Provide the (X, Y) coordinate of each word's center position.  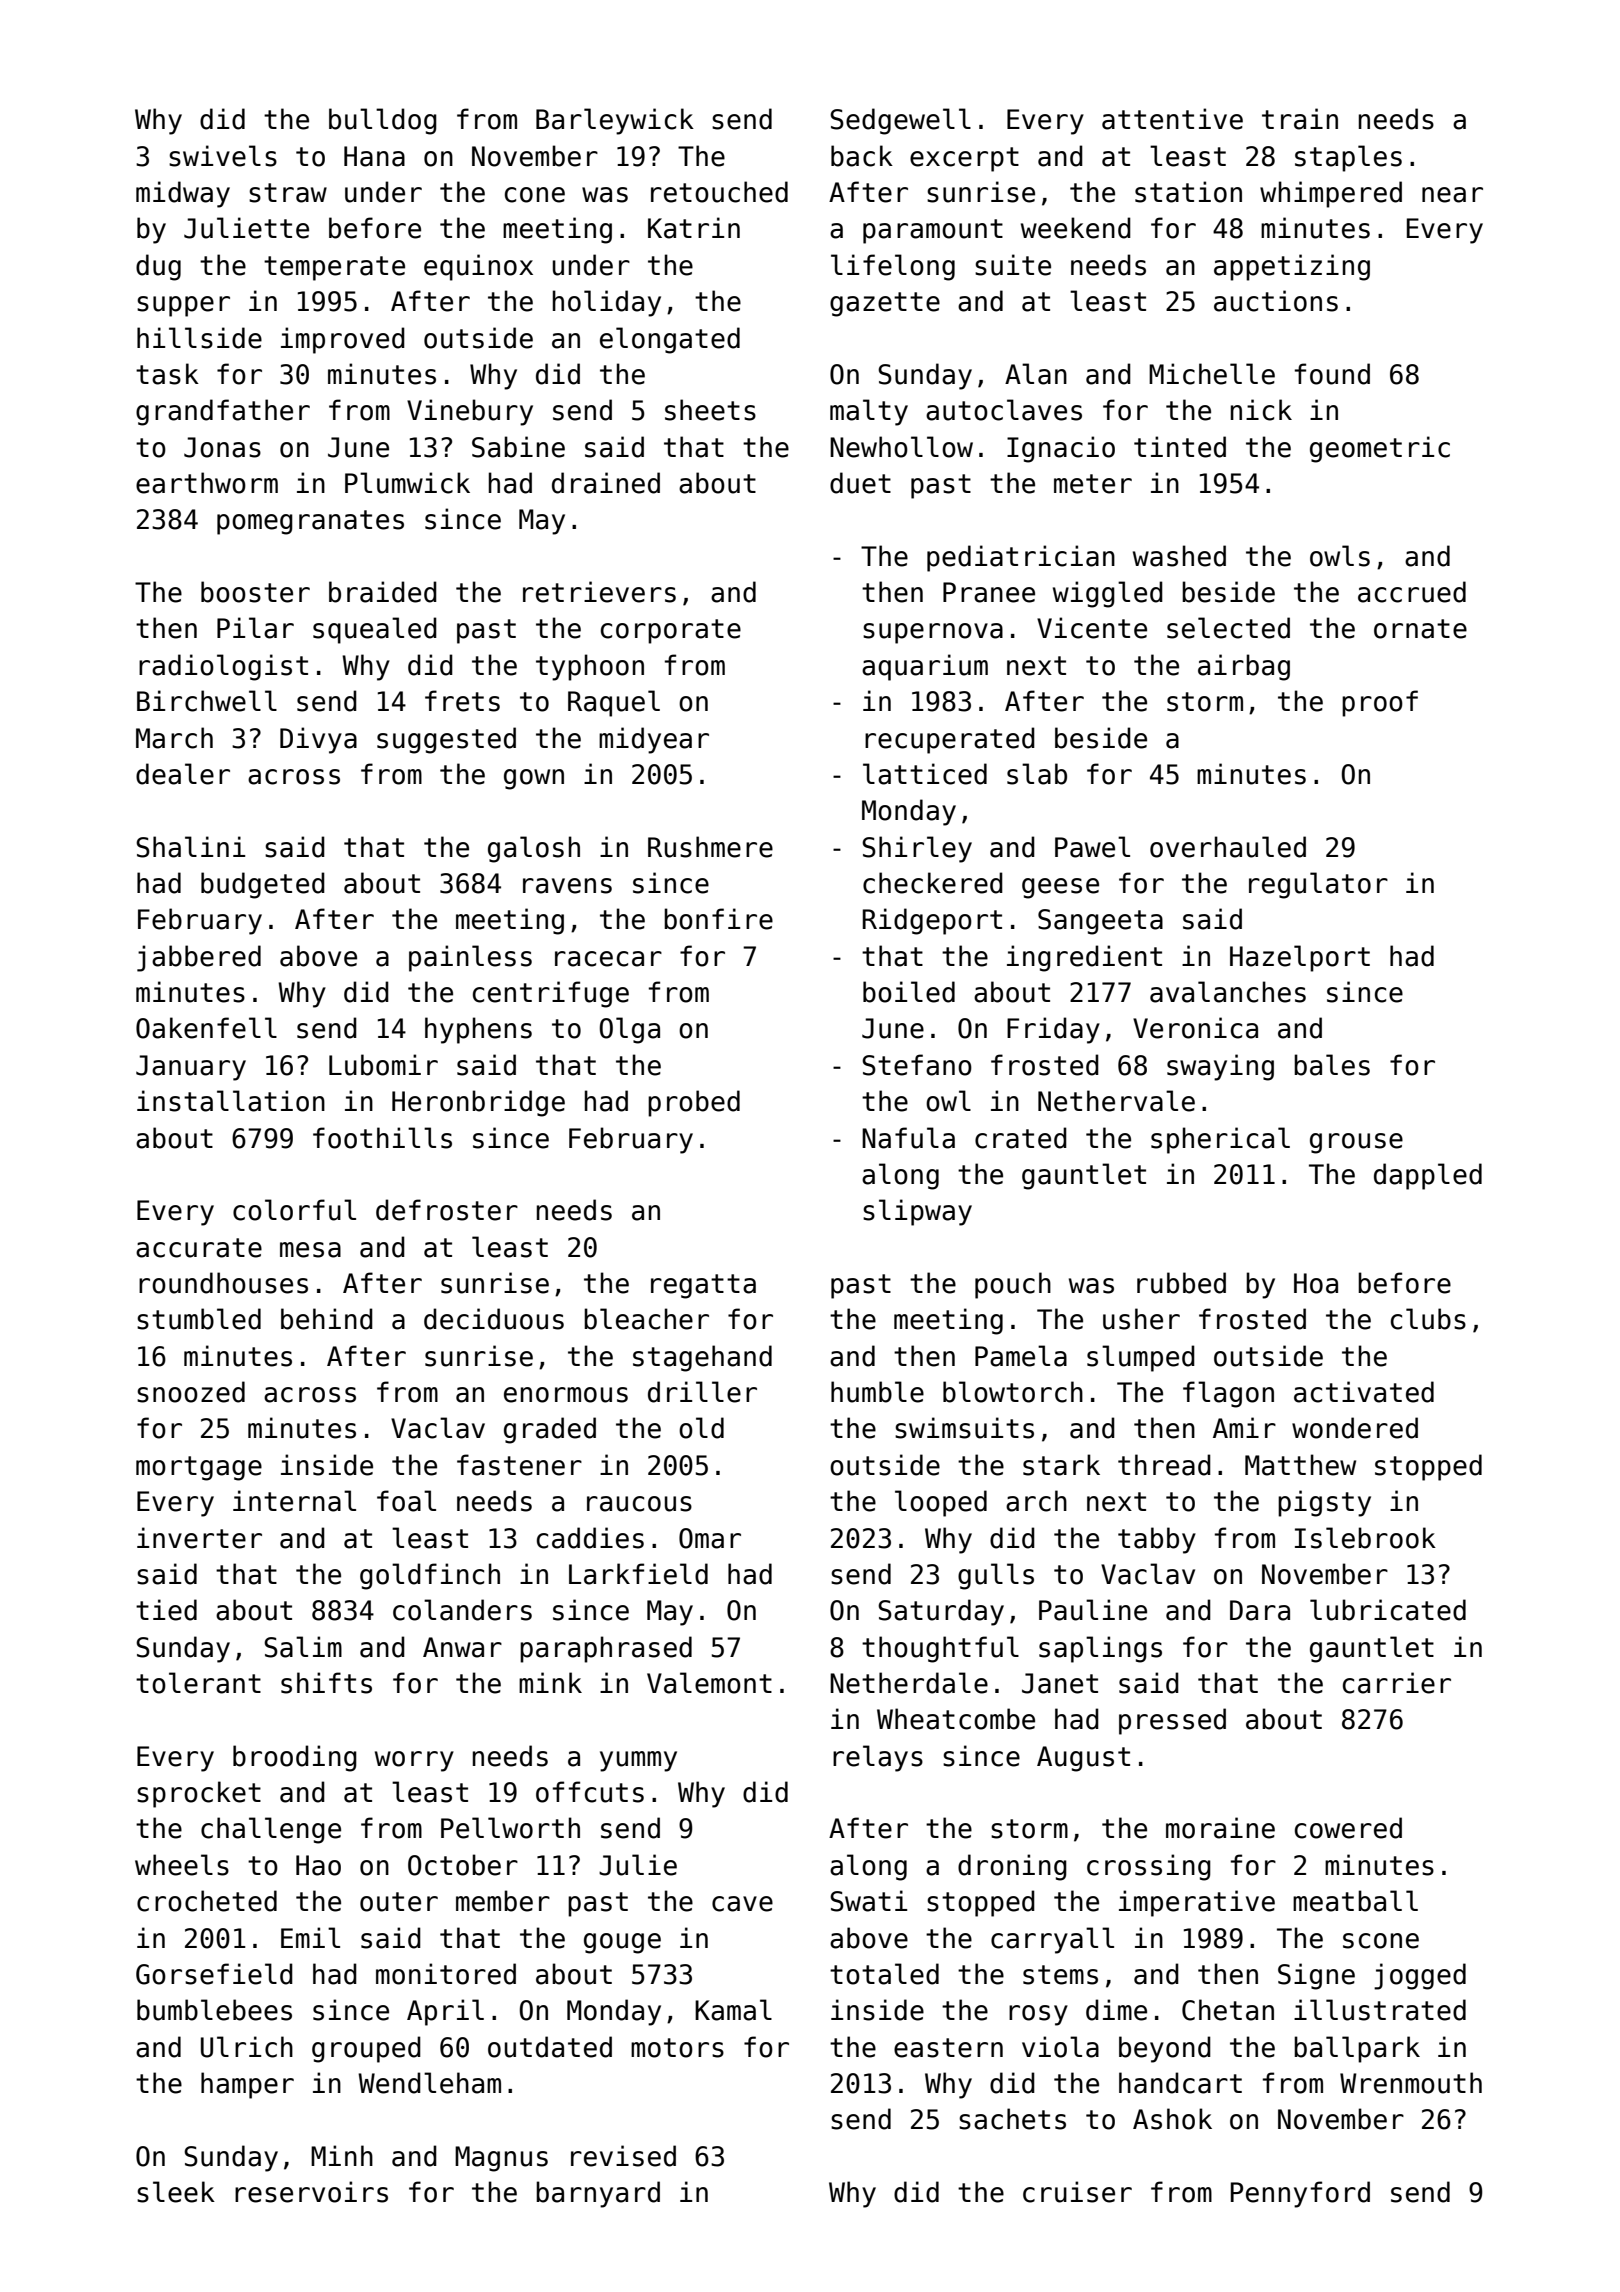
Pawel (1092, 847)
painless (470, 958)
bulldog (383, 121)
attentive (1172, 119)
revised (623, 2156)
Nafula (908, 1138)
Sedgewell (900, 121)
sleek (176, 2192)
